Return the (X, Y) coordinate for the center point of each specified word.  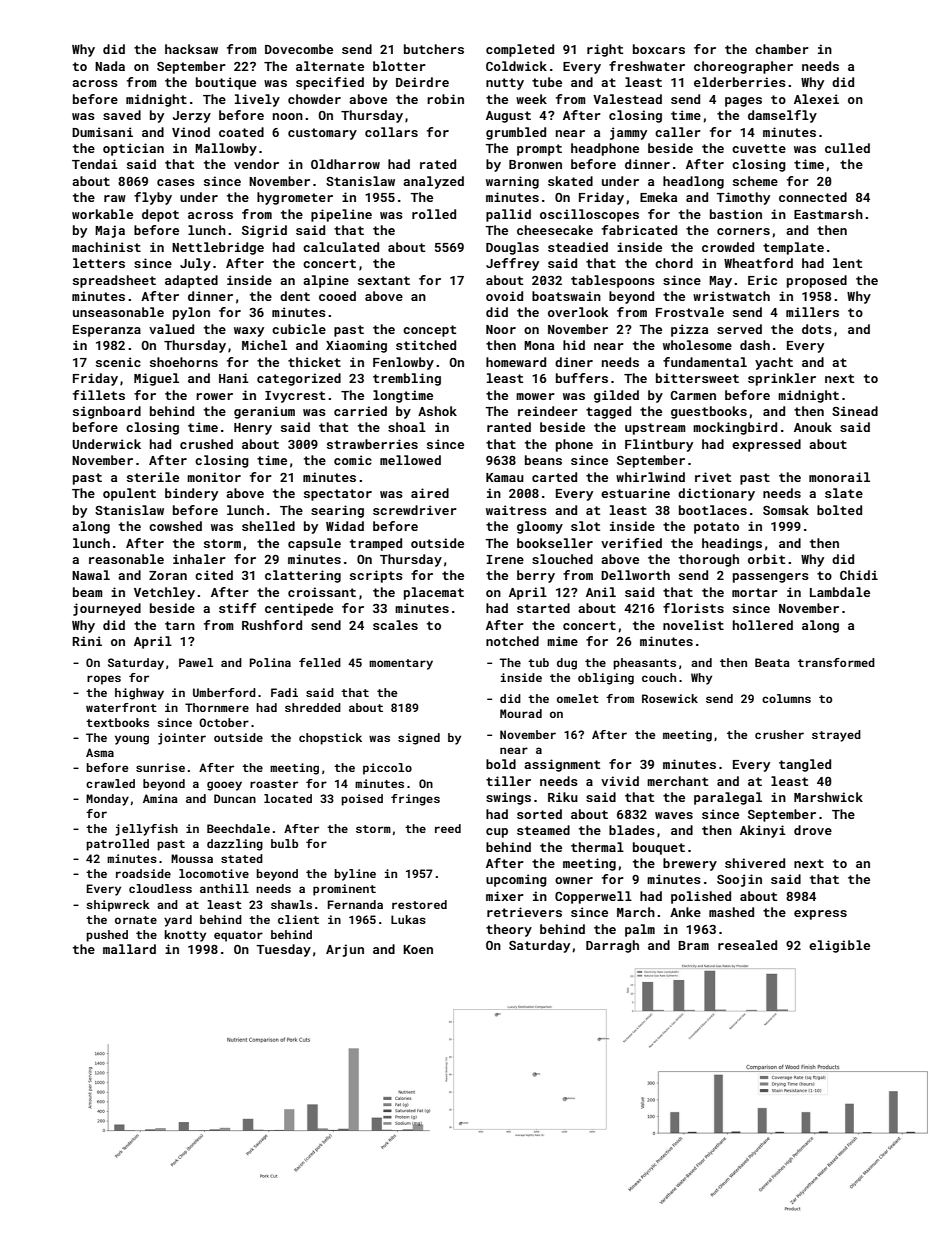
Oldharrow (345, 164)
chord (674, 263)
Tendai (95, 164)
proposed (817, 281)
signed (419, 739)
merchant (677, 781)
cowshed (175, 526)
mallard (129, 949)
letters (99, 263)
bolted (839, 510)
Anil (601, 592)
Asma (100, 752)
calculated (341, 247)
